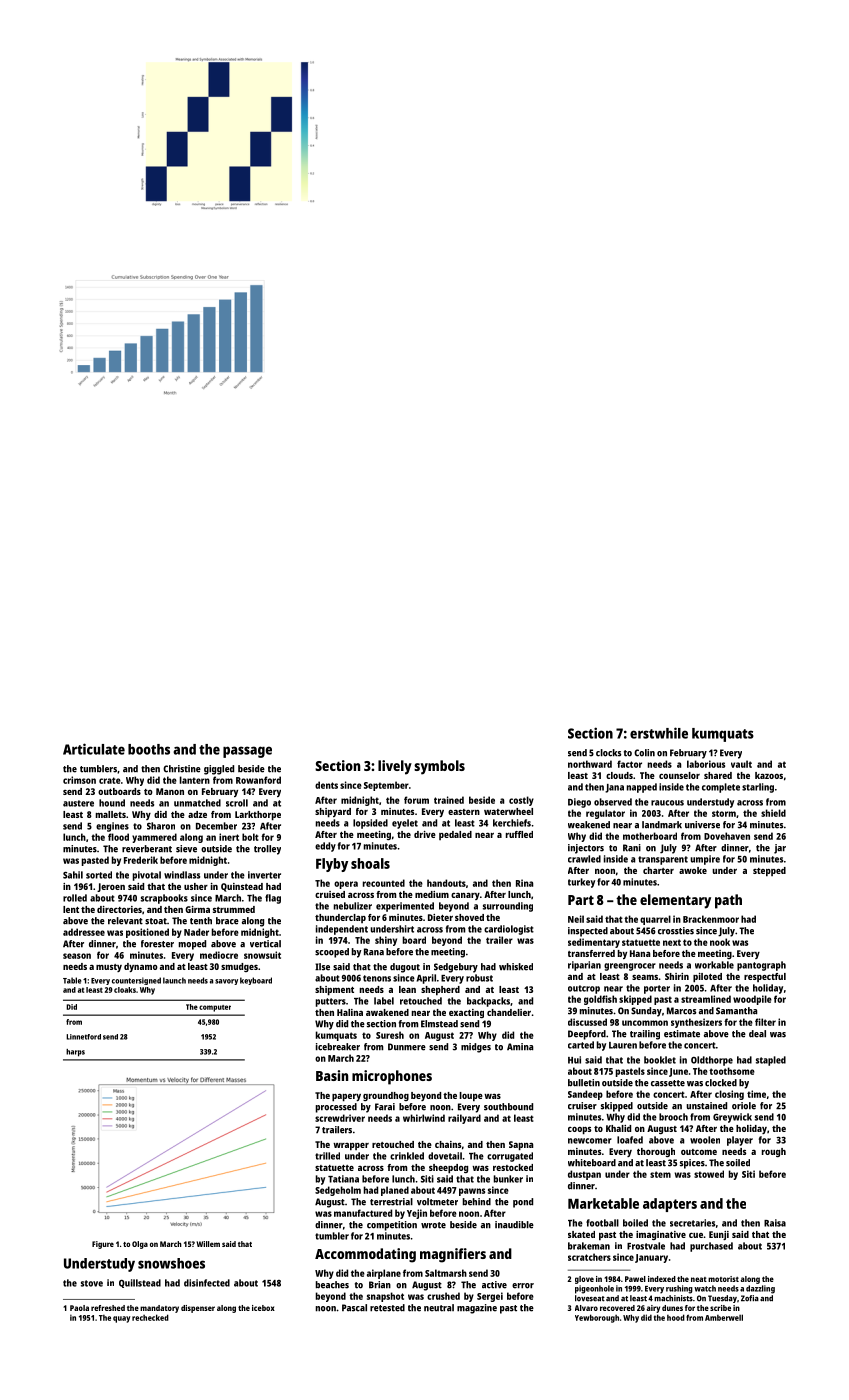 This screenshot has width=849, height=1400. What do you see at coordinates (728, 901) in the screenshot?
I see `path` at bounding box center [728, 901].
